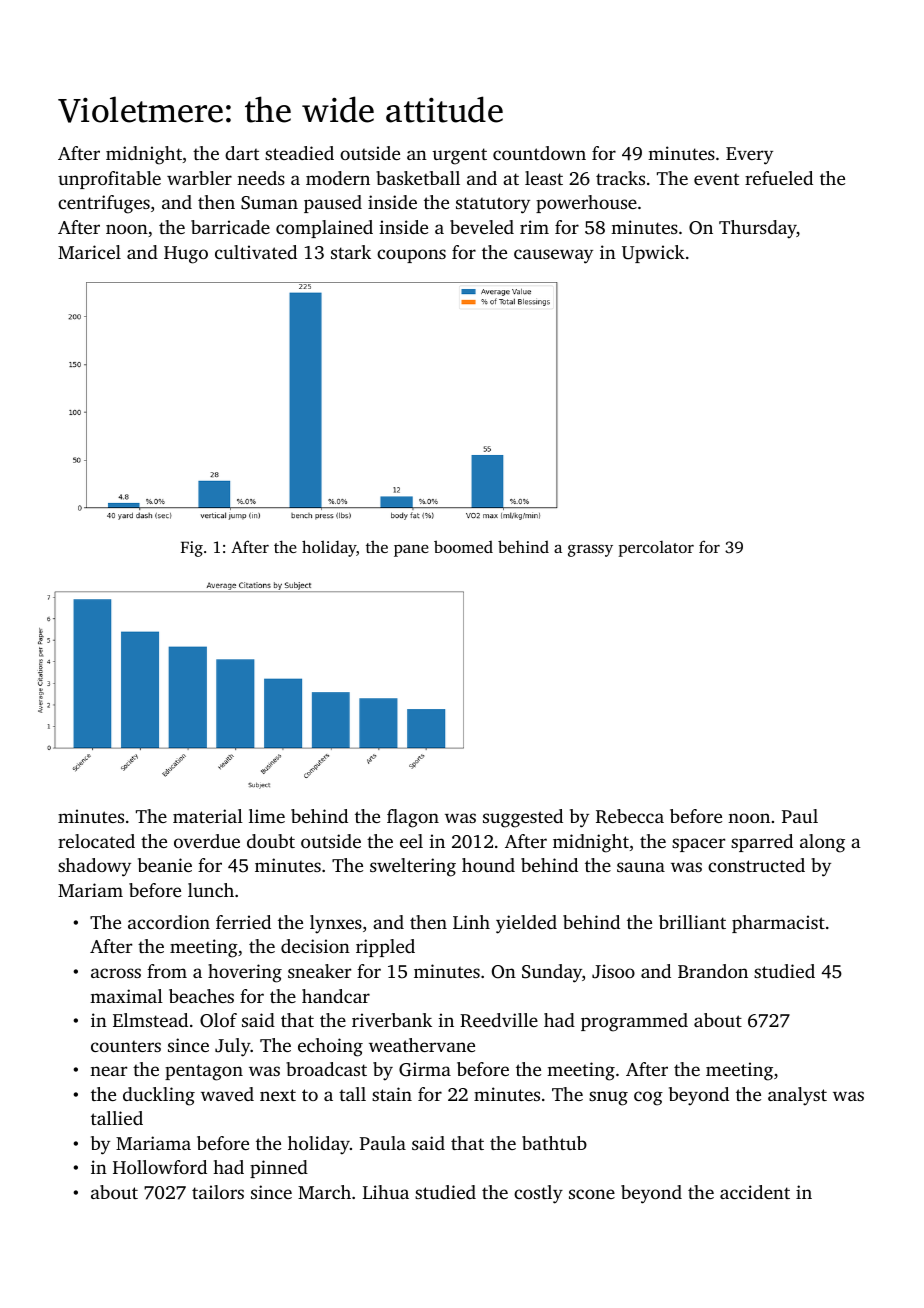  What do you see at coordinates (160, 1167) in the screenshot?
I see `Hollowford` at bounding box center [160, 1167].
